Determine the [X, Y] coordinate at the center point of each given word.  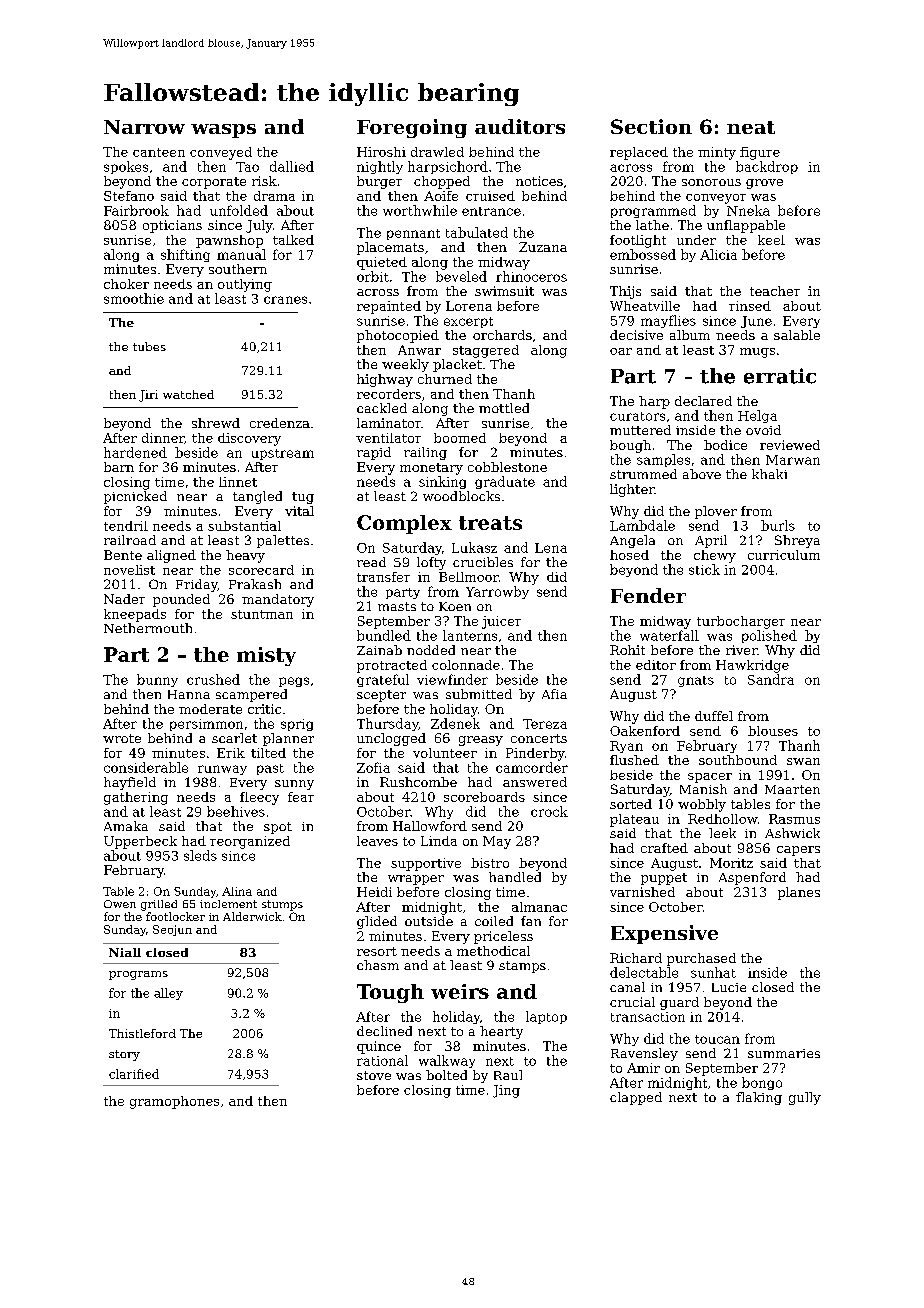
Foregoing [412, 128]
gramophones [174, 1102]
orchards [502, 335]
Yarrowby [497, 592]
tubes [149, 346]
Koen [455, 606]
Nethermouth [148, 628]
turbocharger [741, 622]
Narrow [144, 127]
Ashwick [792, 833]
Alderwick [252, 916]
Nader [124, 599]
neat [751, 127]
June [756, 322]
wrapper [416, 880]
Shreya [797, 541]
